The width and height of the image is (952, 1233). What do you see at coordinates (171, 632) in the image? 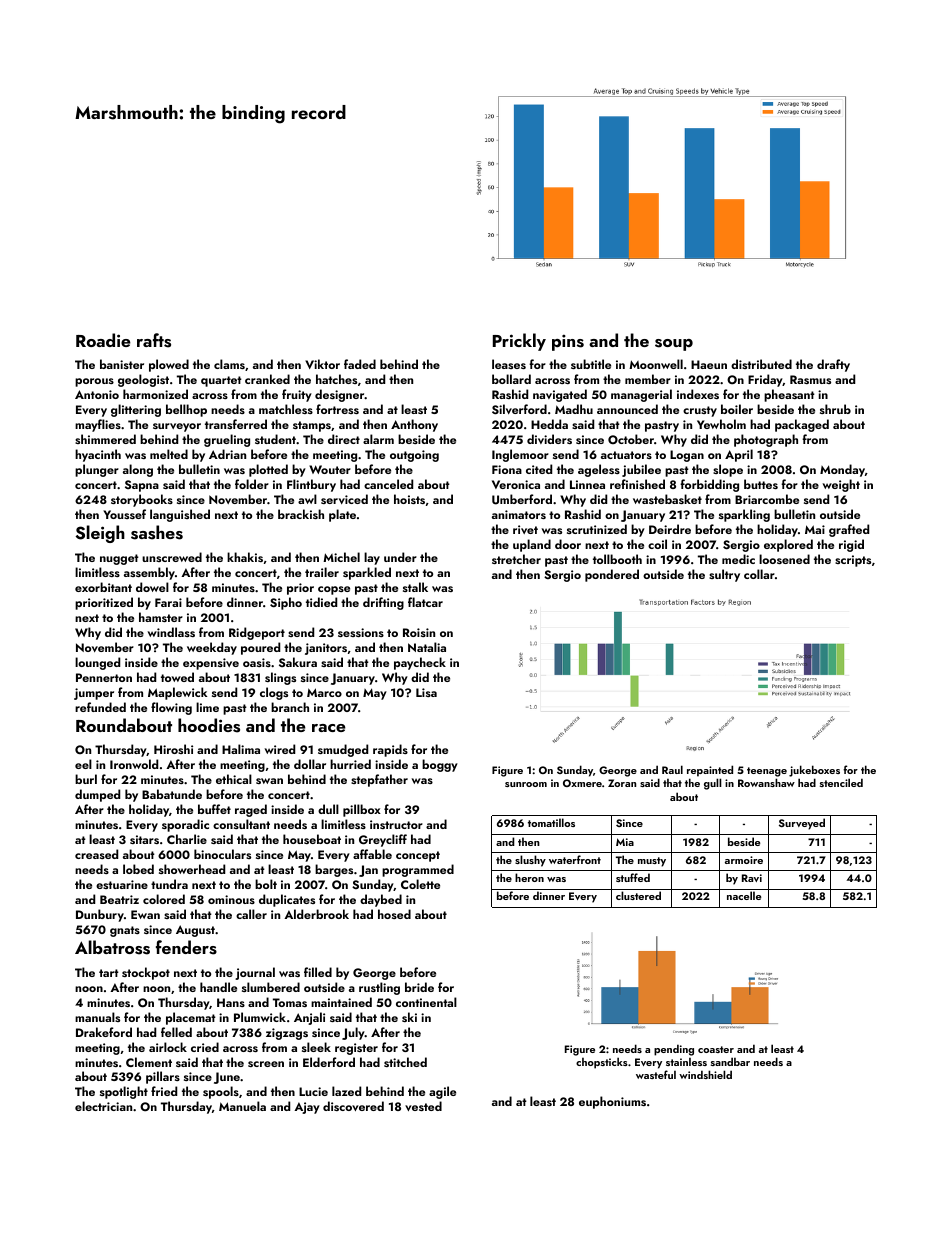
I see `windlass` at bounding box center [171, 632].
